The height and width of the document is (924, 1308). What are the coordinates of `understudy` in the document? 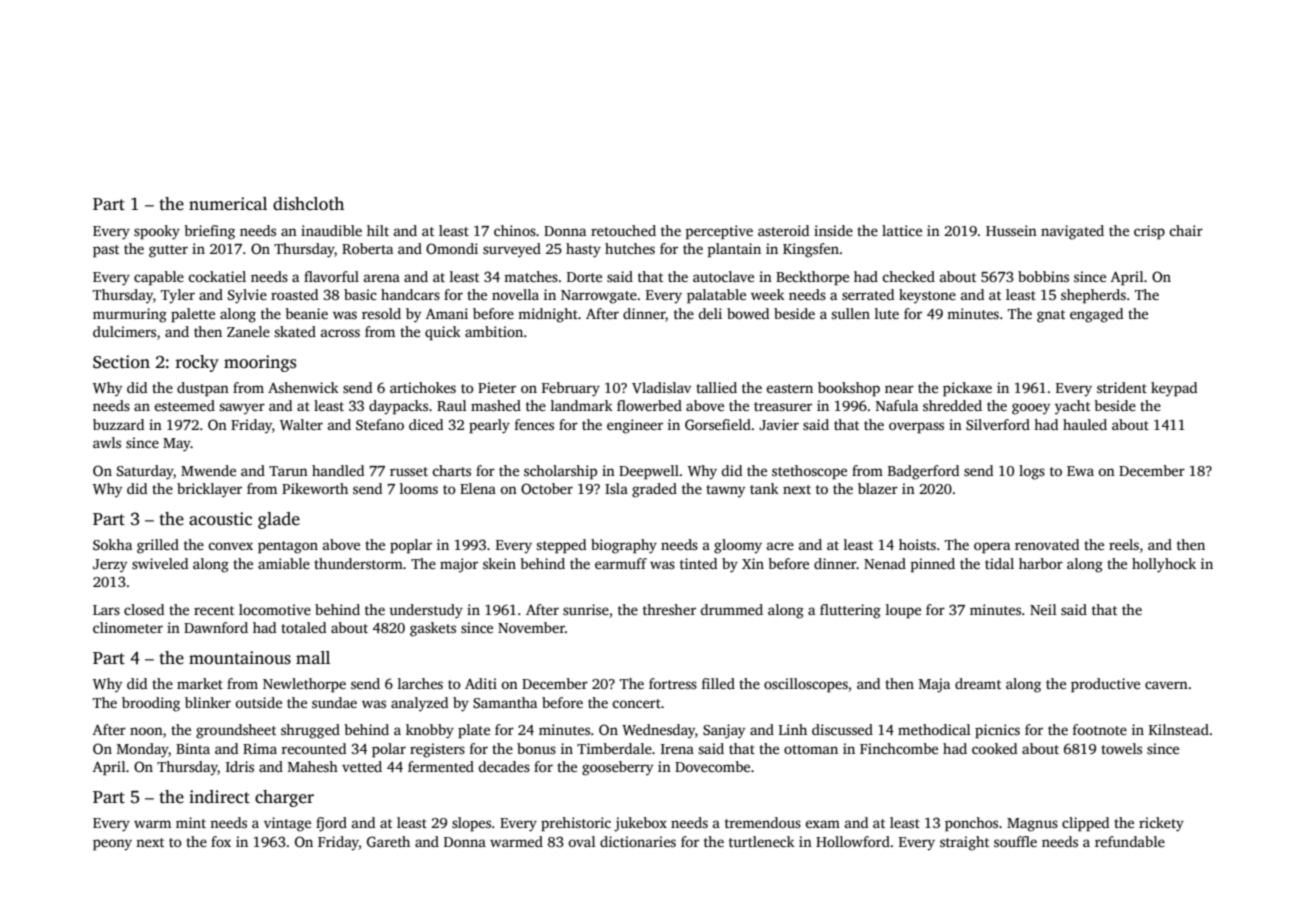 It's located at (426, 611).
